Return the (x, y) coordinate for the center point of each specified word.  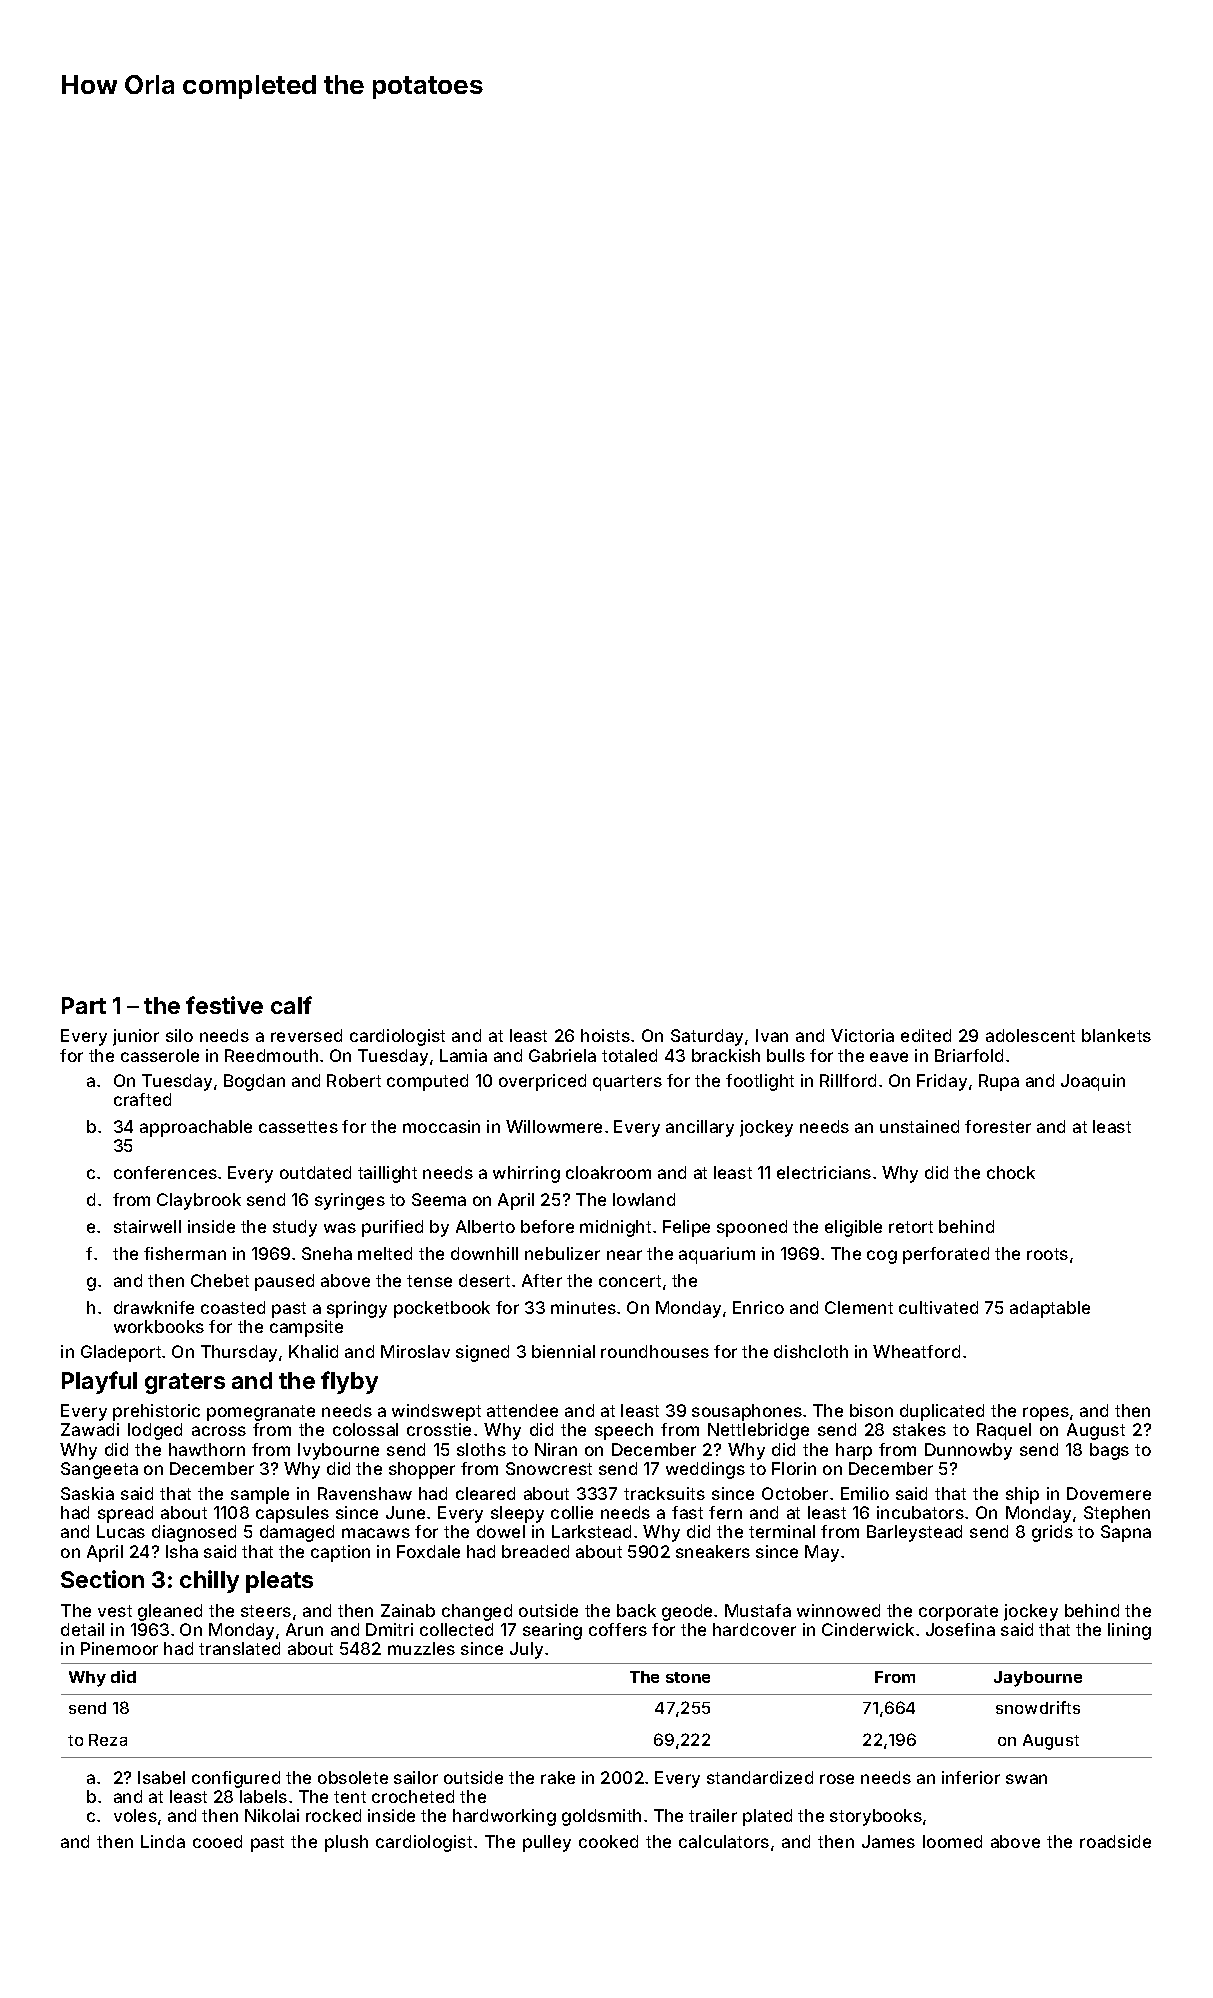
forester (998, 1126)
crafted (142, 1099)
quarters (627, 1083)
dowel (501, 1531)
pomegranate (261, 1413)
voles (135, 1815)
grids (1052, 1533)
